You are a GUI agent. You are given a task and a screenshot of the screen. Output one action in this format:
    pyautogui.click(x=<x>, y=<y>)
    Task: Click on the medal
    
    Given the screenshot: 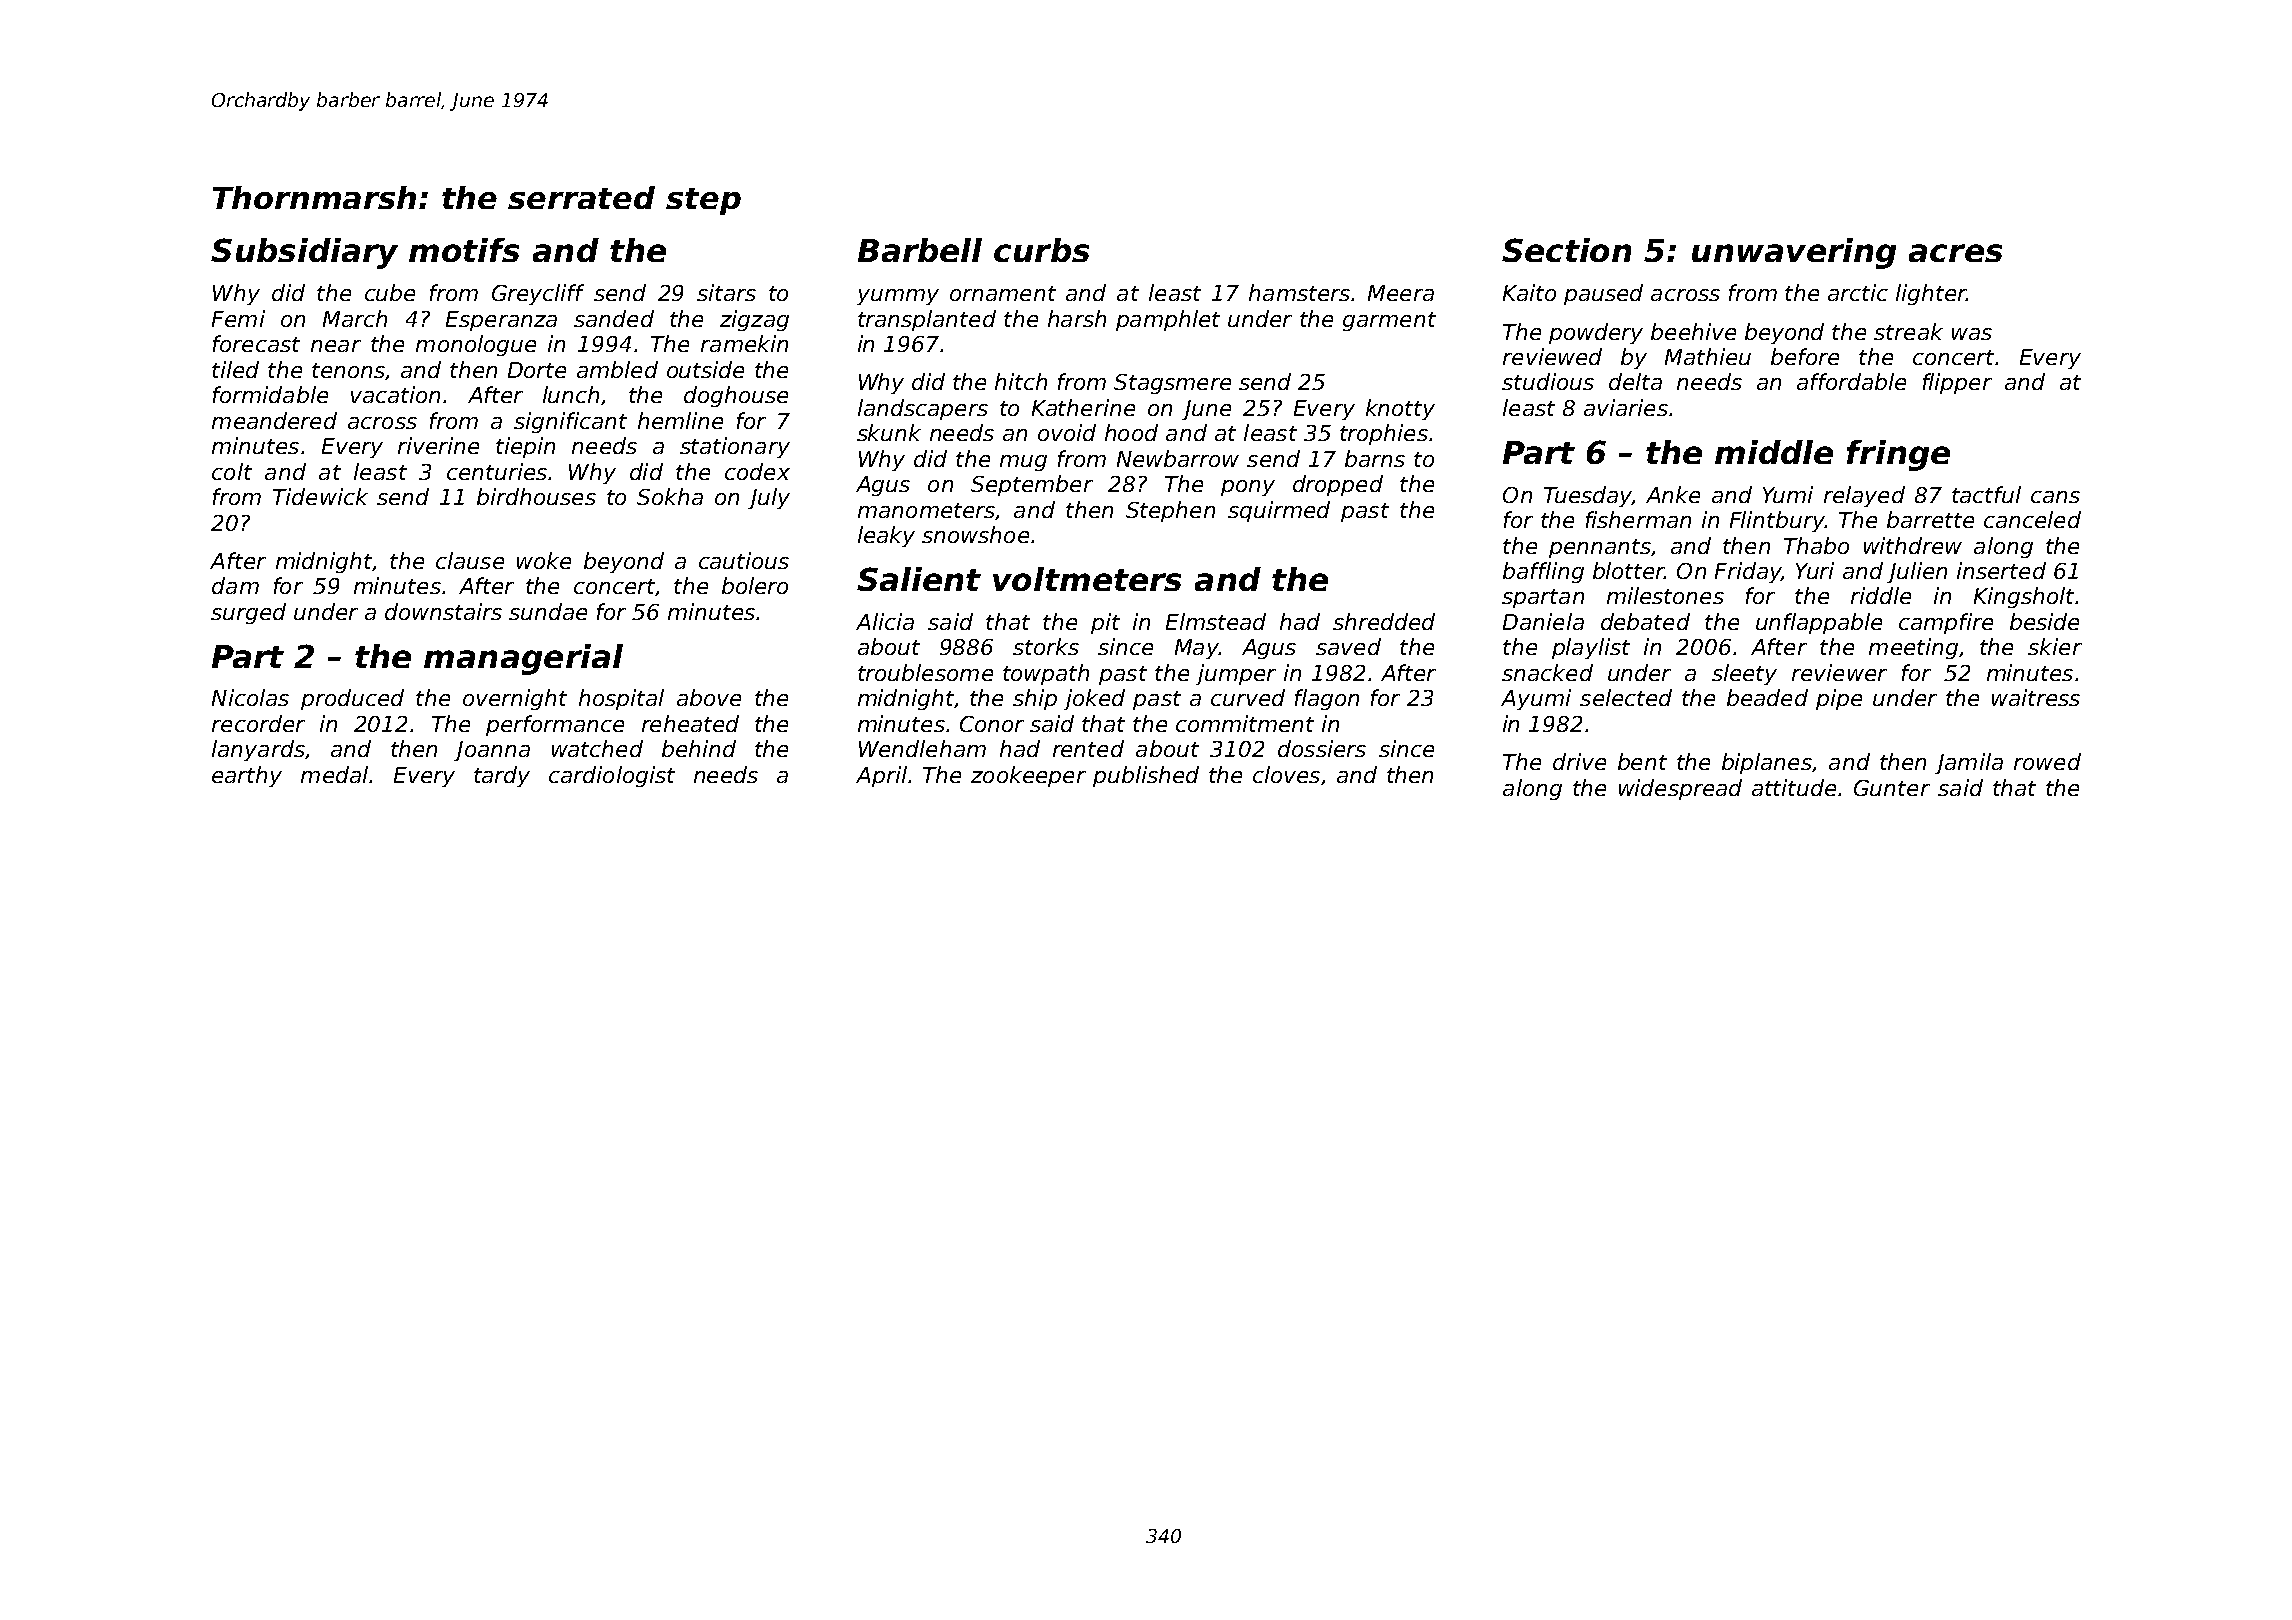 What is the action you would take?
    pyautogui.click(x=334, y=774)
